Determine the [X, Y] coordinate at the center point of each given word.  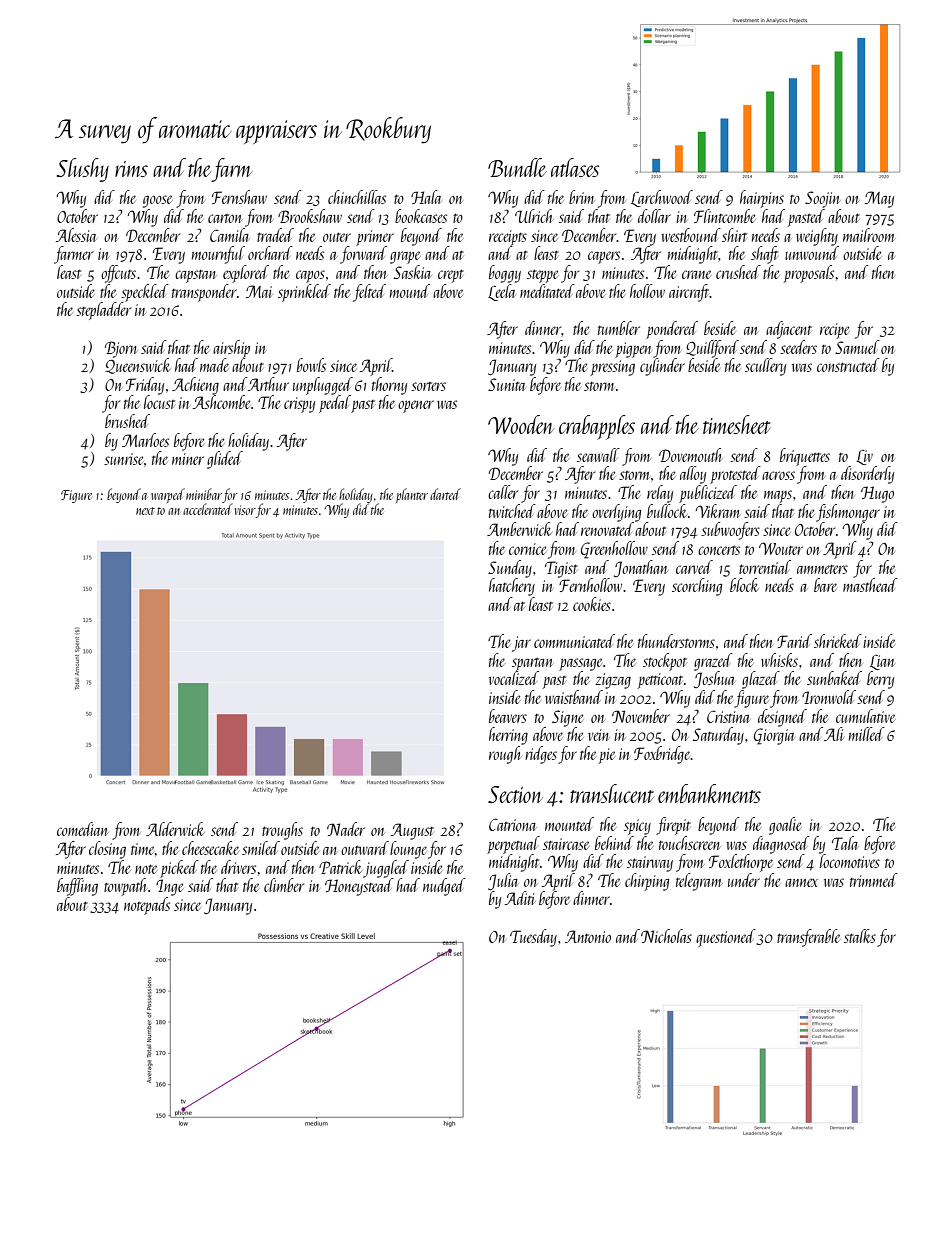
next [145, 511]
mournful [218, 255]
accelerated [208, 509]
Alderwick [175, 829]
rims [131, 169]
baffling [77, 887]
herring [508, 736]
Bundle [517, 167]
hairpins [762, 199]
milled [867, 734]
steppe [543, 276]
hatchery [512, 587]
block [744, 585]
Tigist [561, 569]
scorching [697, 587]
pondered [672, 330]
